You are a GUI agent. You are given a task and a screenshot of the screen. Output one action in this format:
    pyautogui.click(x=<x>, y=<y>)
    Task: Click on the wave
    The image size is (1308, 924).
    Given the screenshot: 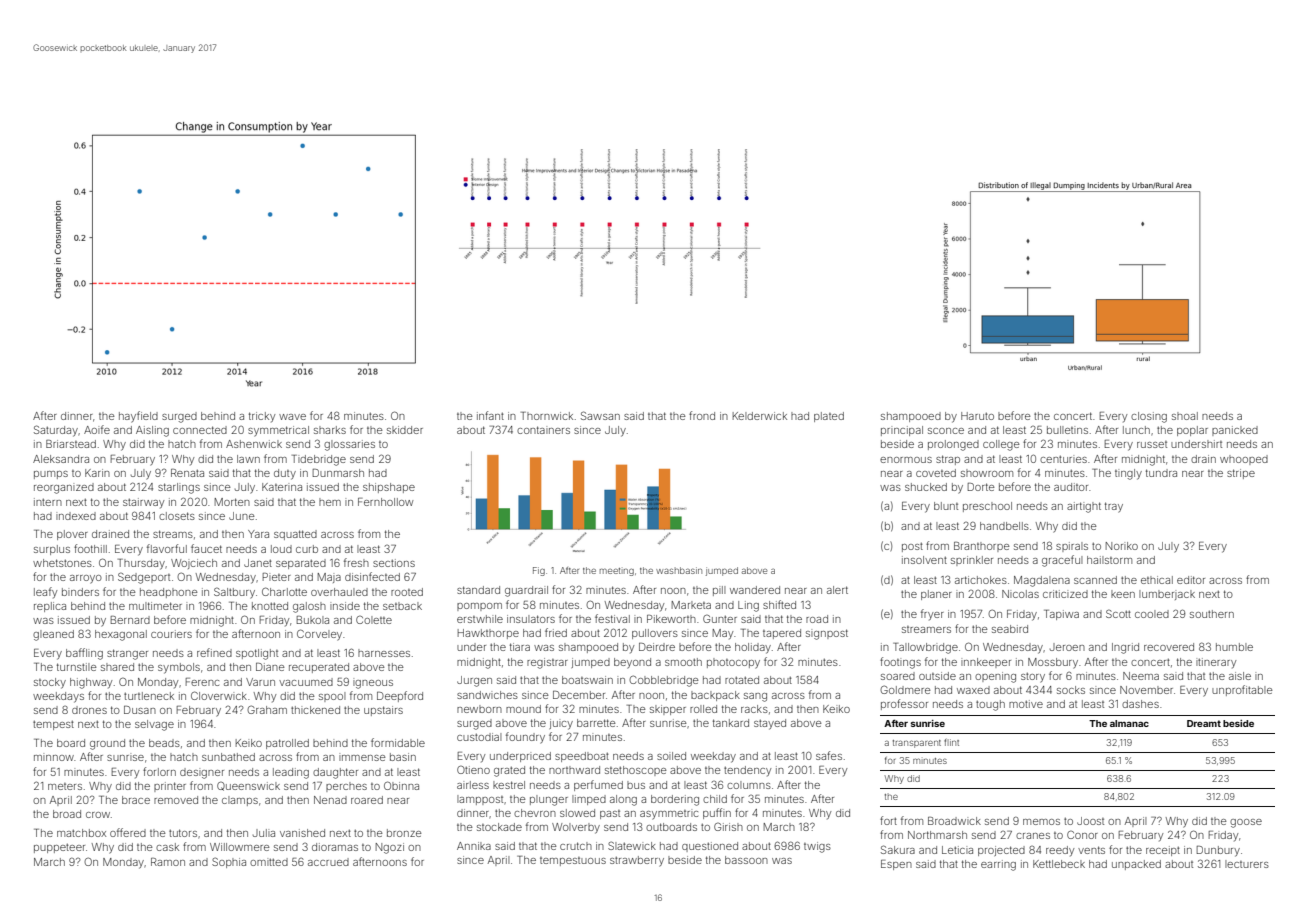 What is the action you would take?
    pyautogui.click(x=292, y=417)
